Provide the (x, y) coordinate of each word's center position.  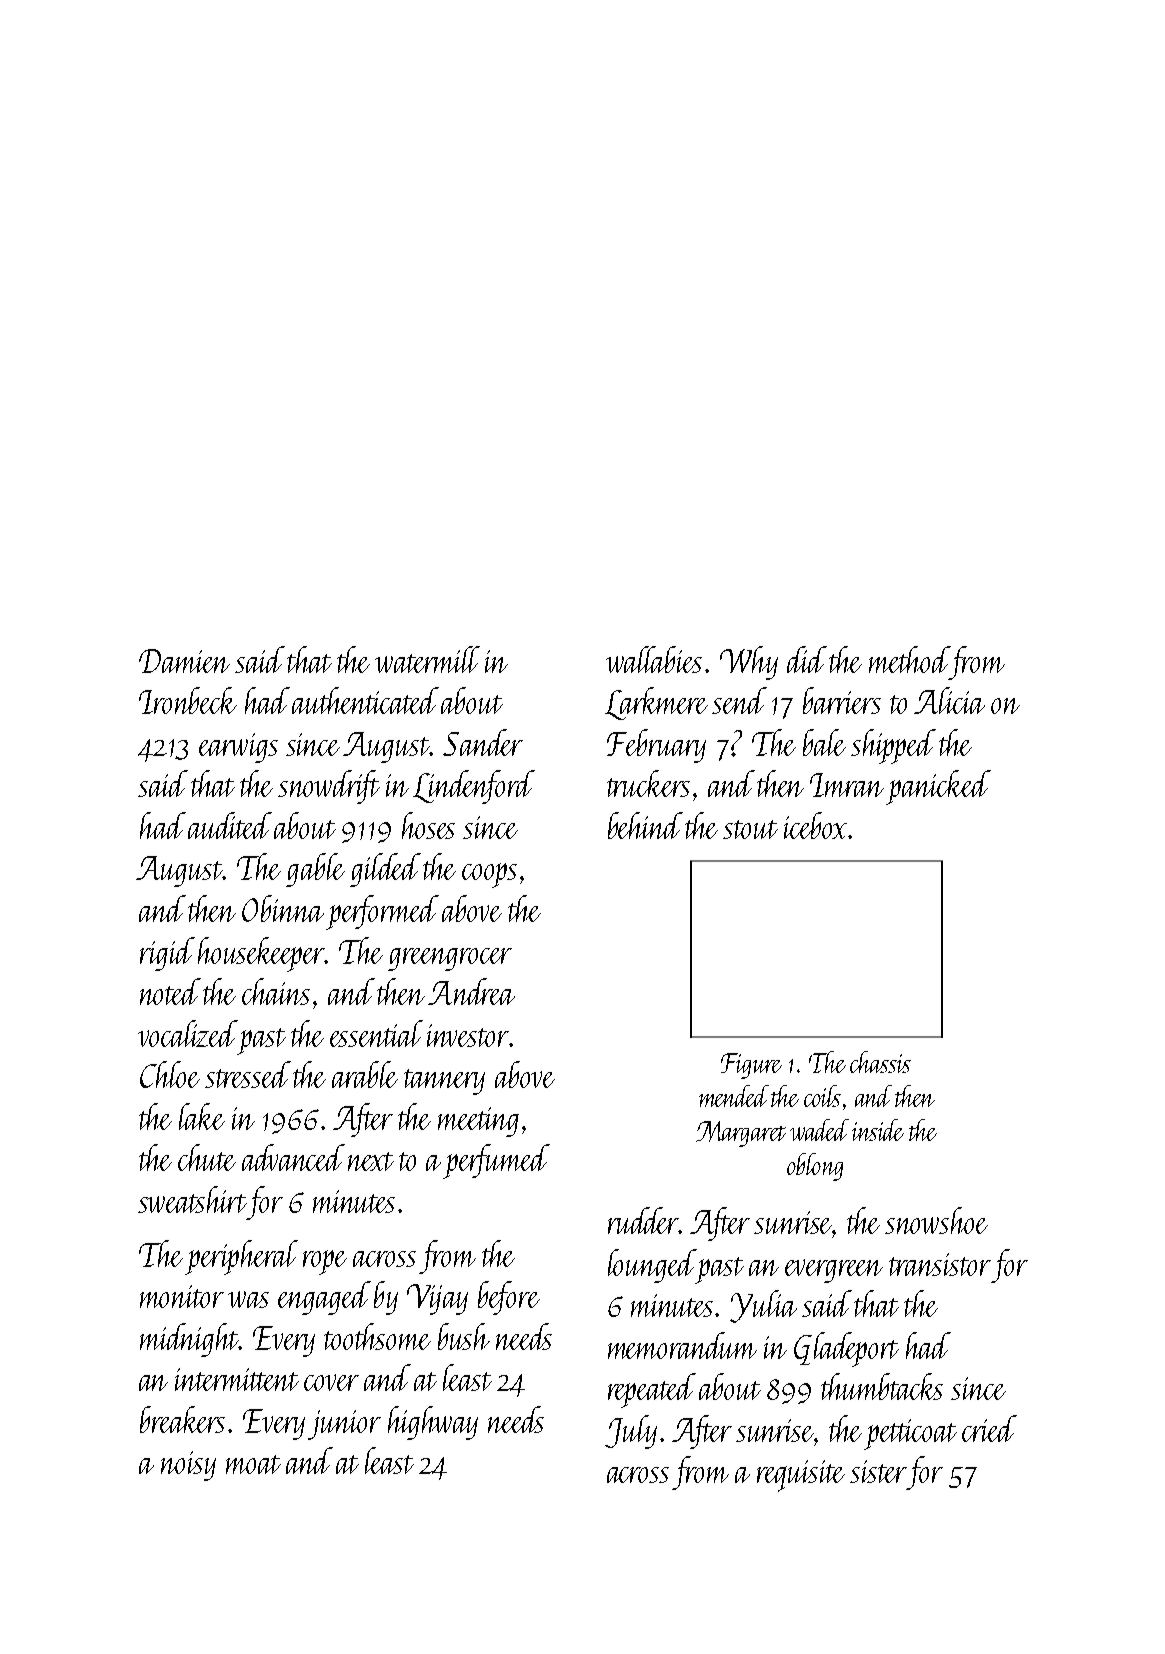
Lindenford (474, 787)
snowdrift (329, 787)
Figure (751, 1066)
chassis (880, 1062)
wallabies (654, 659)
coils (822, 1096)
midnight (189, 1340)
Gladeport (846, 1349)
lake (202, 1116)
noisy (188, 1466)
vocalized (188, 1033)
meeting (478, 1122)
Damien (184, 661)
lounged (652, 1266)
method (909, 659)
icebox (815, 825)
